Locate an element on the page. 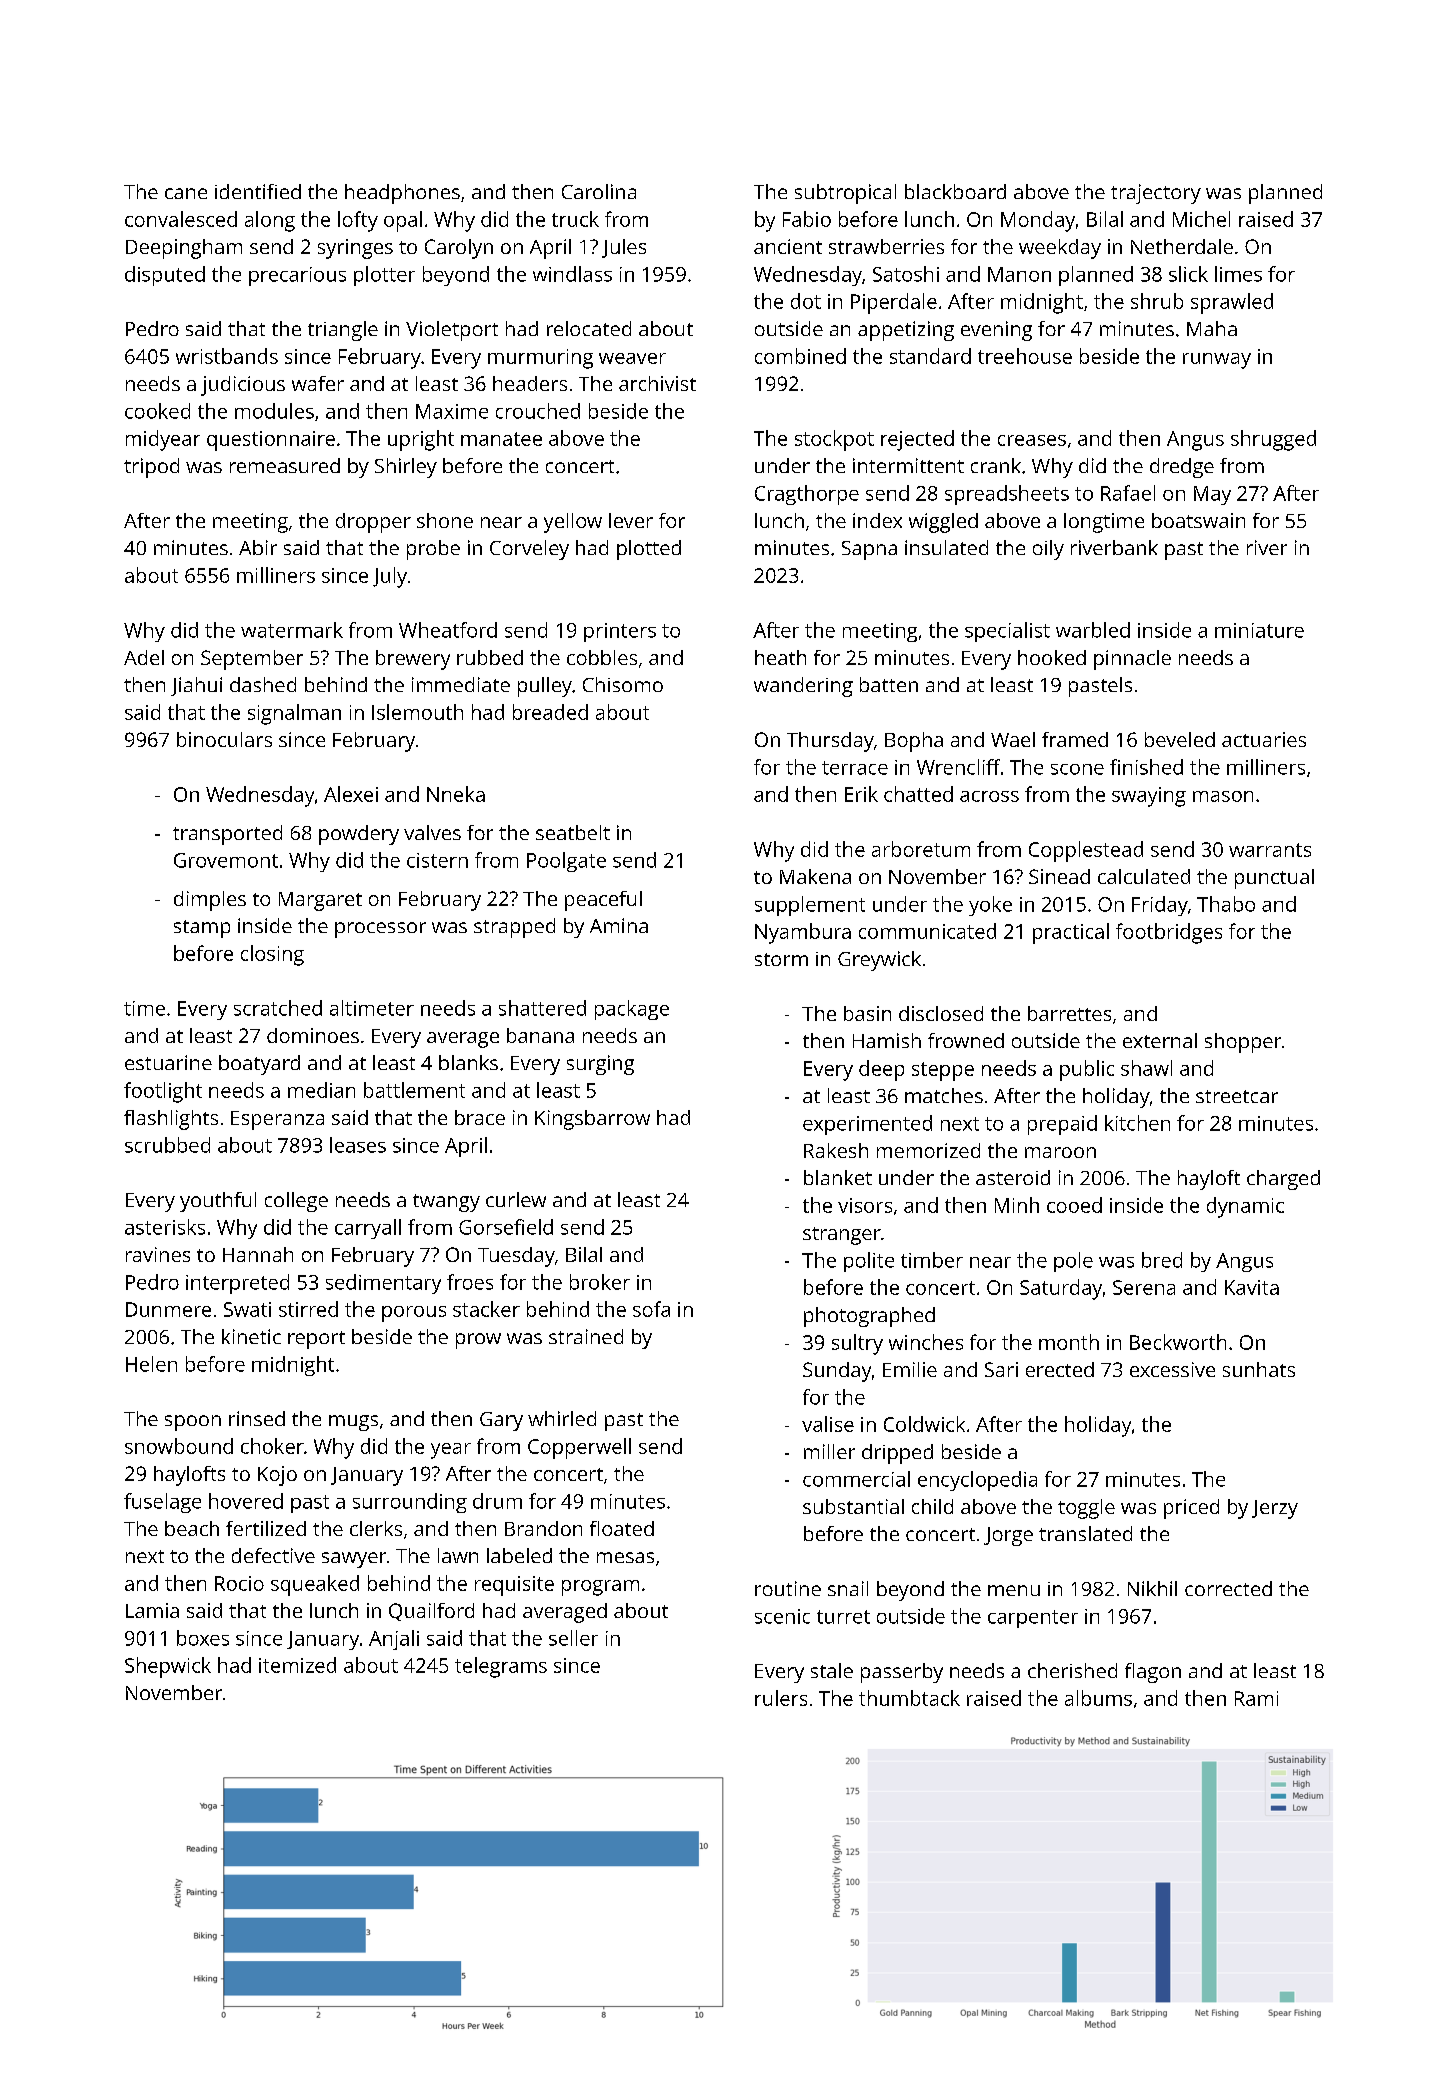 The width and height of the image is (1450, 2100). batten is located at coordinates (889, 684).
